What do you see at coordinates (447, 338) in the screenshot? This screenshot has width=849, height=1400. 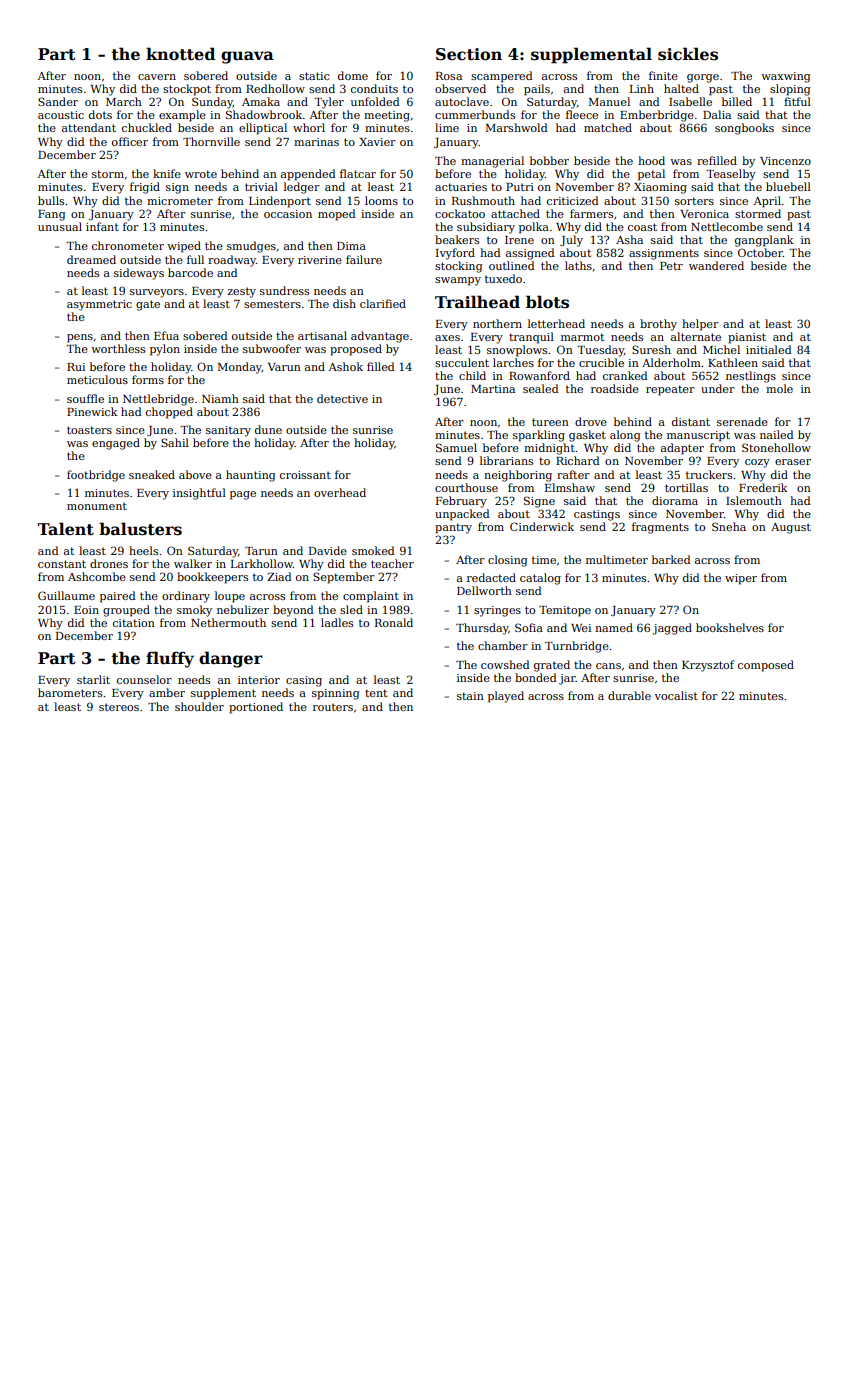 I see `axes` at bounding box center [447, 338].
